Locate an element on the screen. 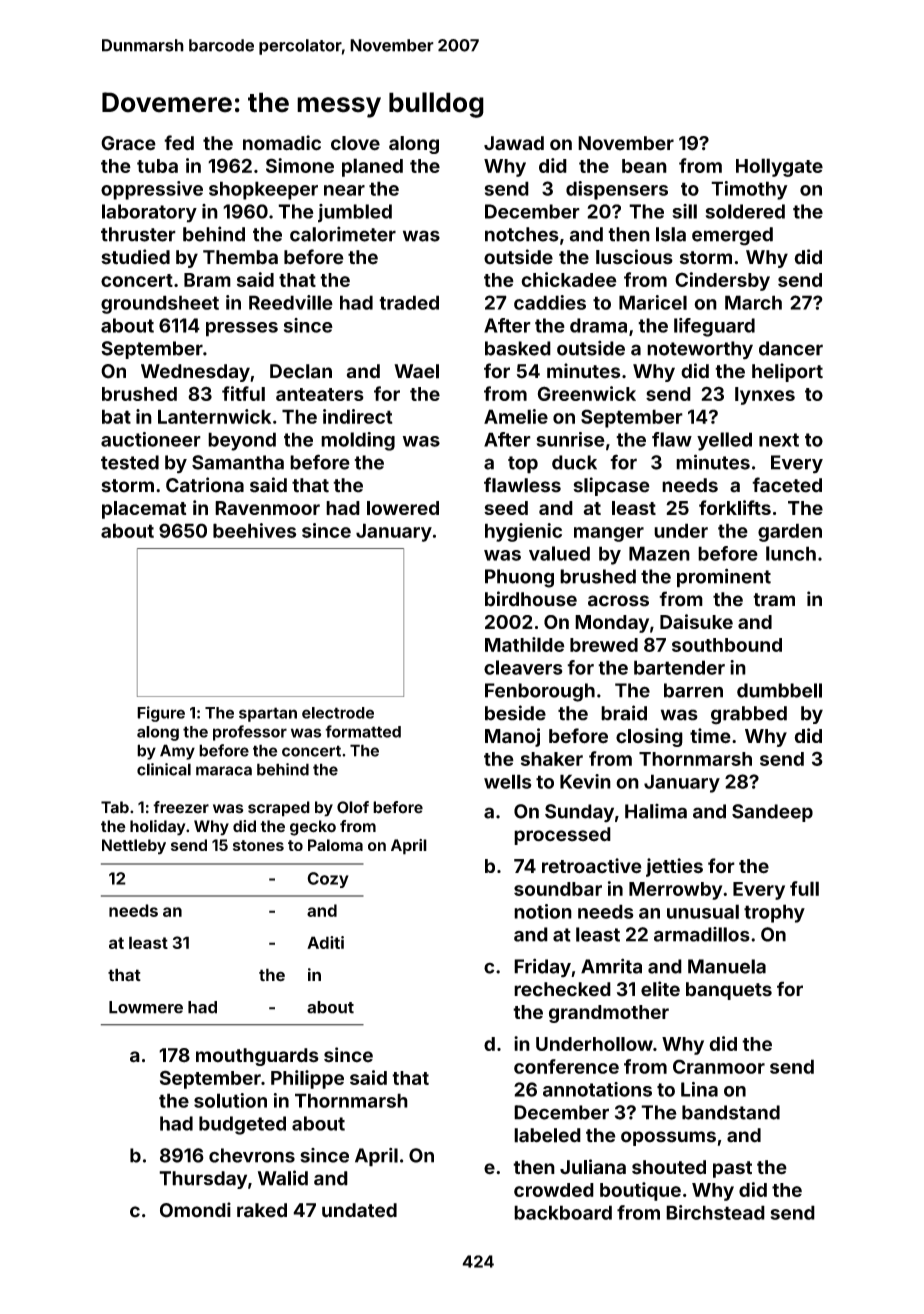  Aditi is located at coordinates (325, 942).
